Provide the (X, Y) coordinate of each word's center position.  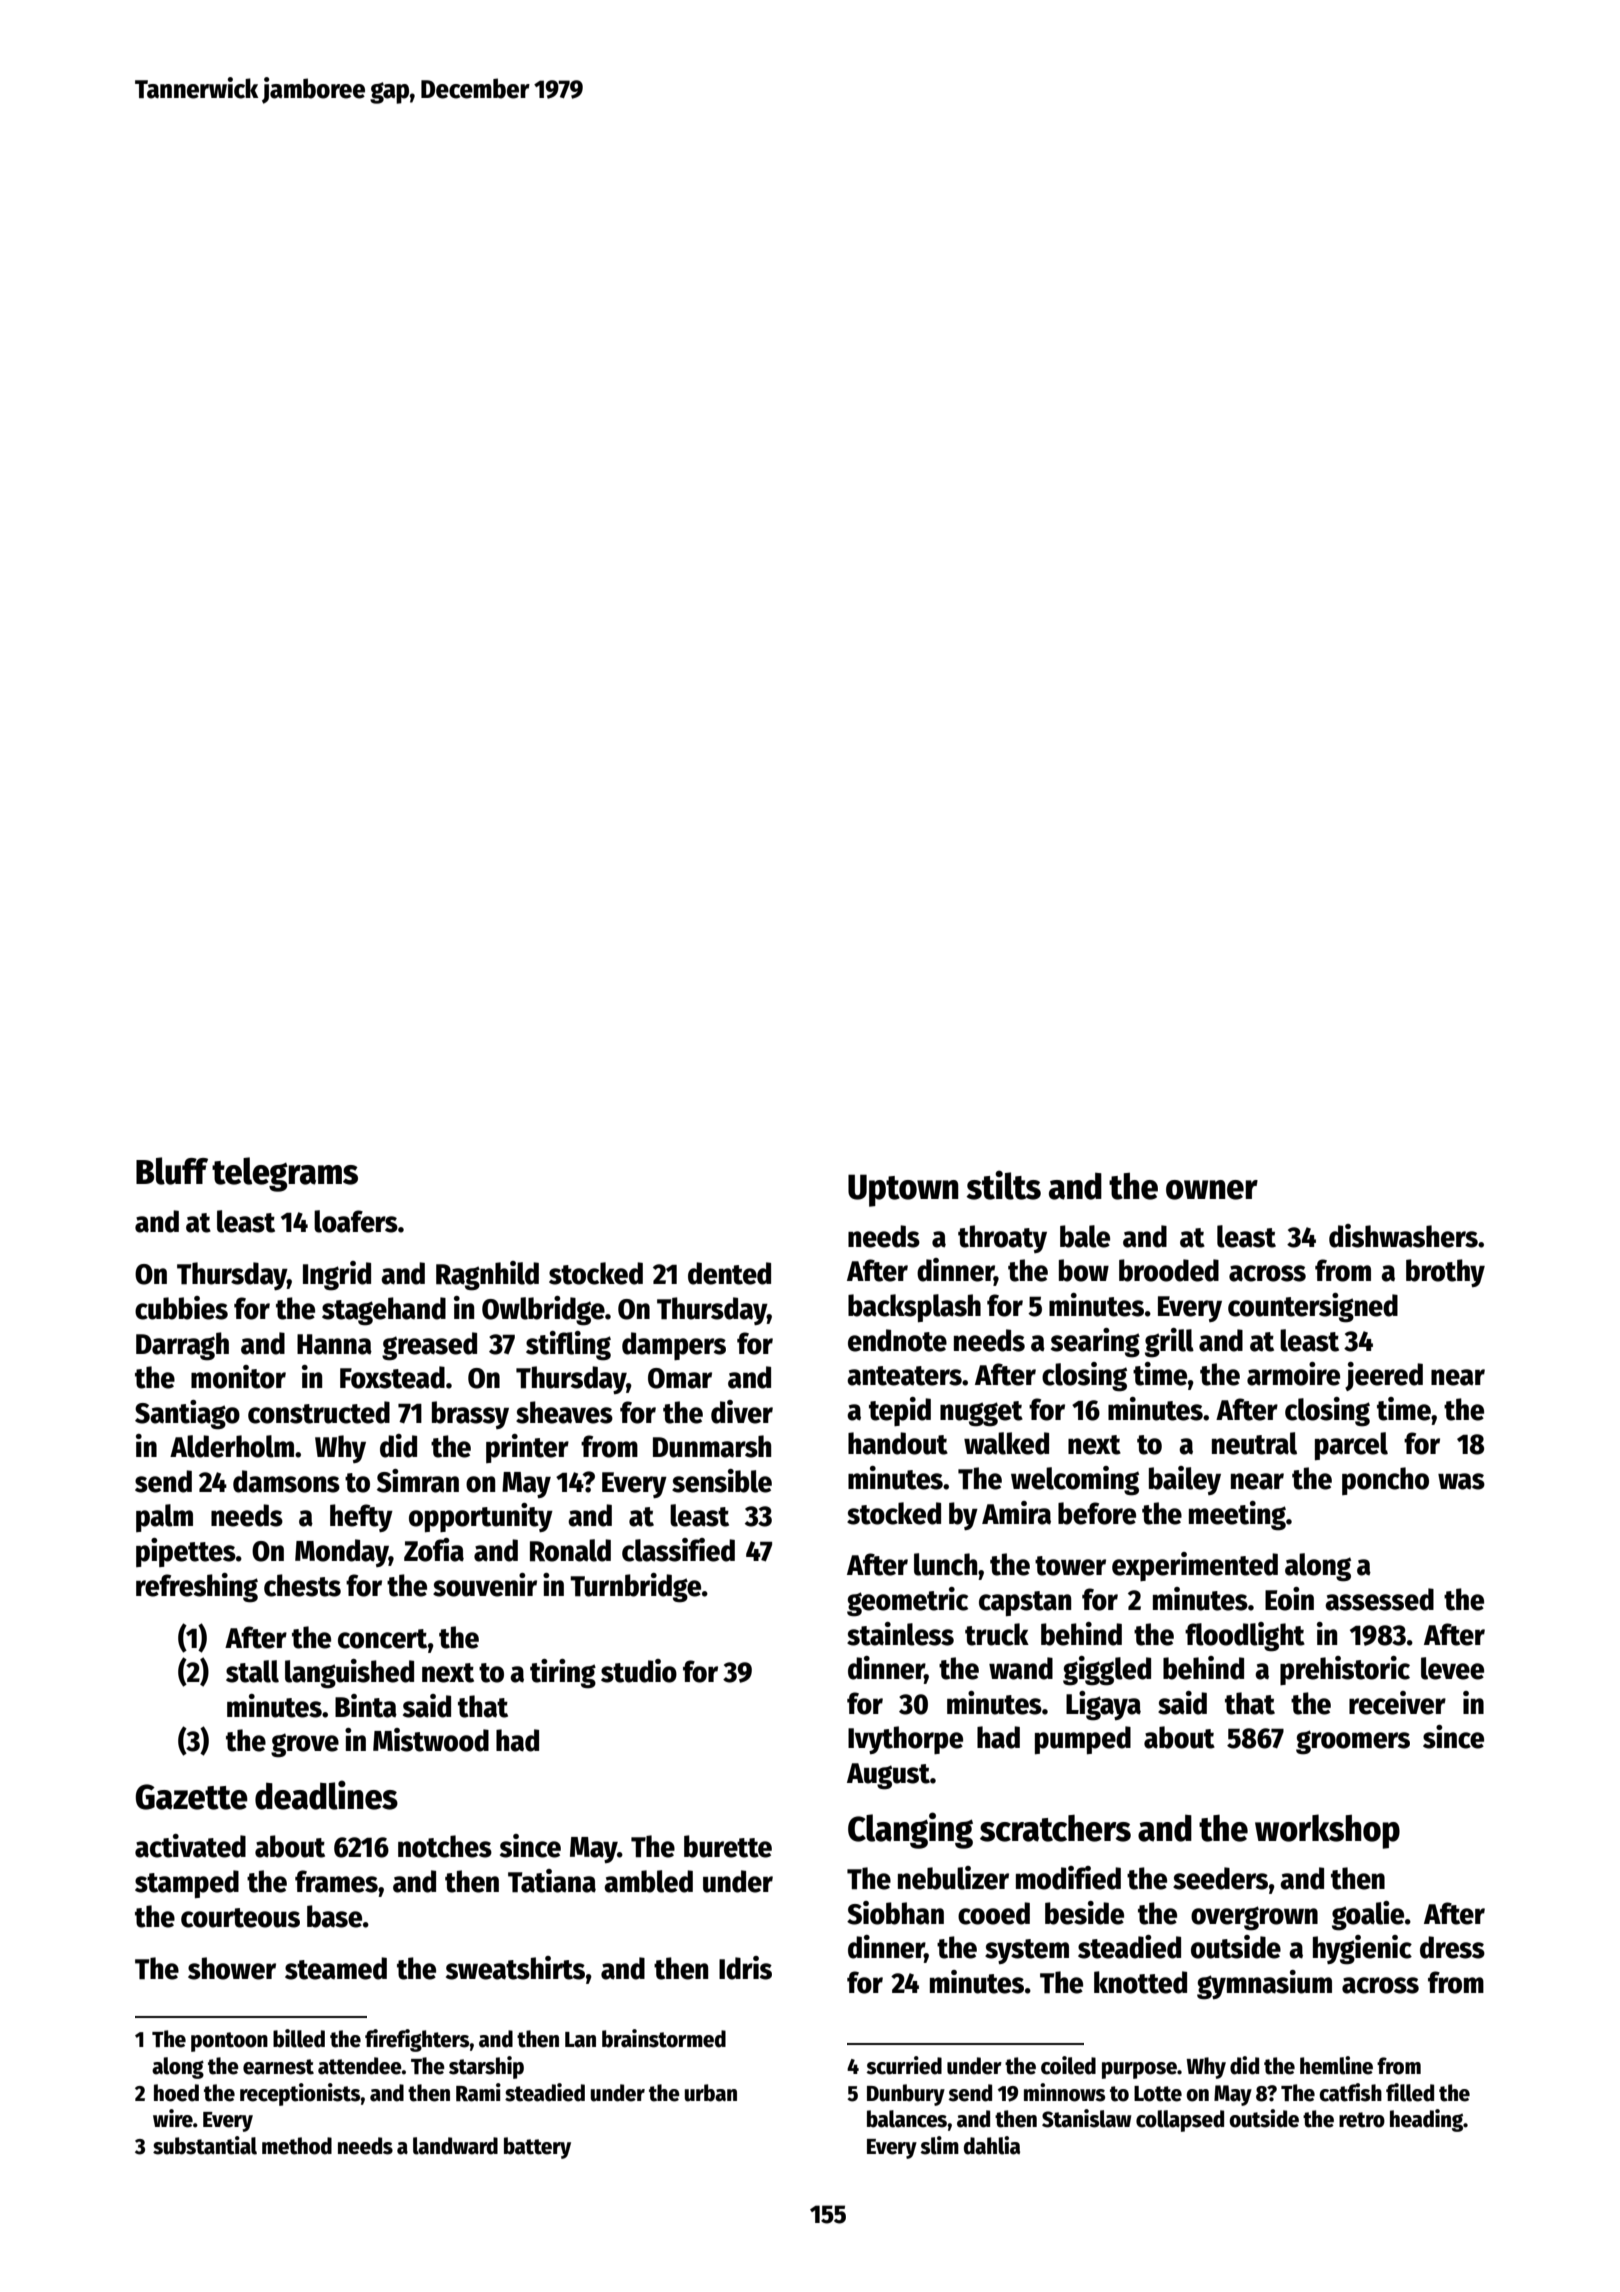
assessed (1379, 1599)
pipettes (186, 1552)
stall (252, 1671)
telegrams (285, 1174)
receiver (1397, 1703)
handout (898, 1443)
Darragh (182, 1346)
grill (1169, 1343)
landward (455, 2146)
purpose (1139, 2070)
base (334, 1916)
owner (1212, 1190)
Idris (745, 1968)
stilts (1003, 1185)
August (888, 1776)
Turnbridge (635, 1588)
